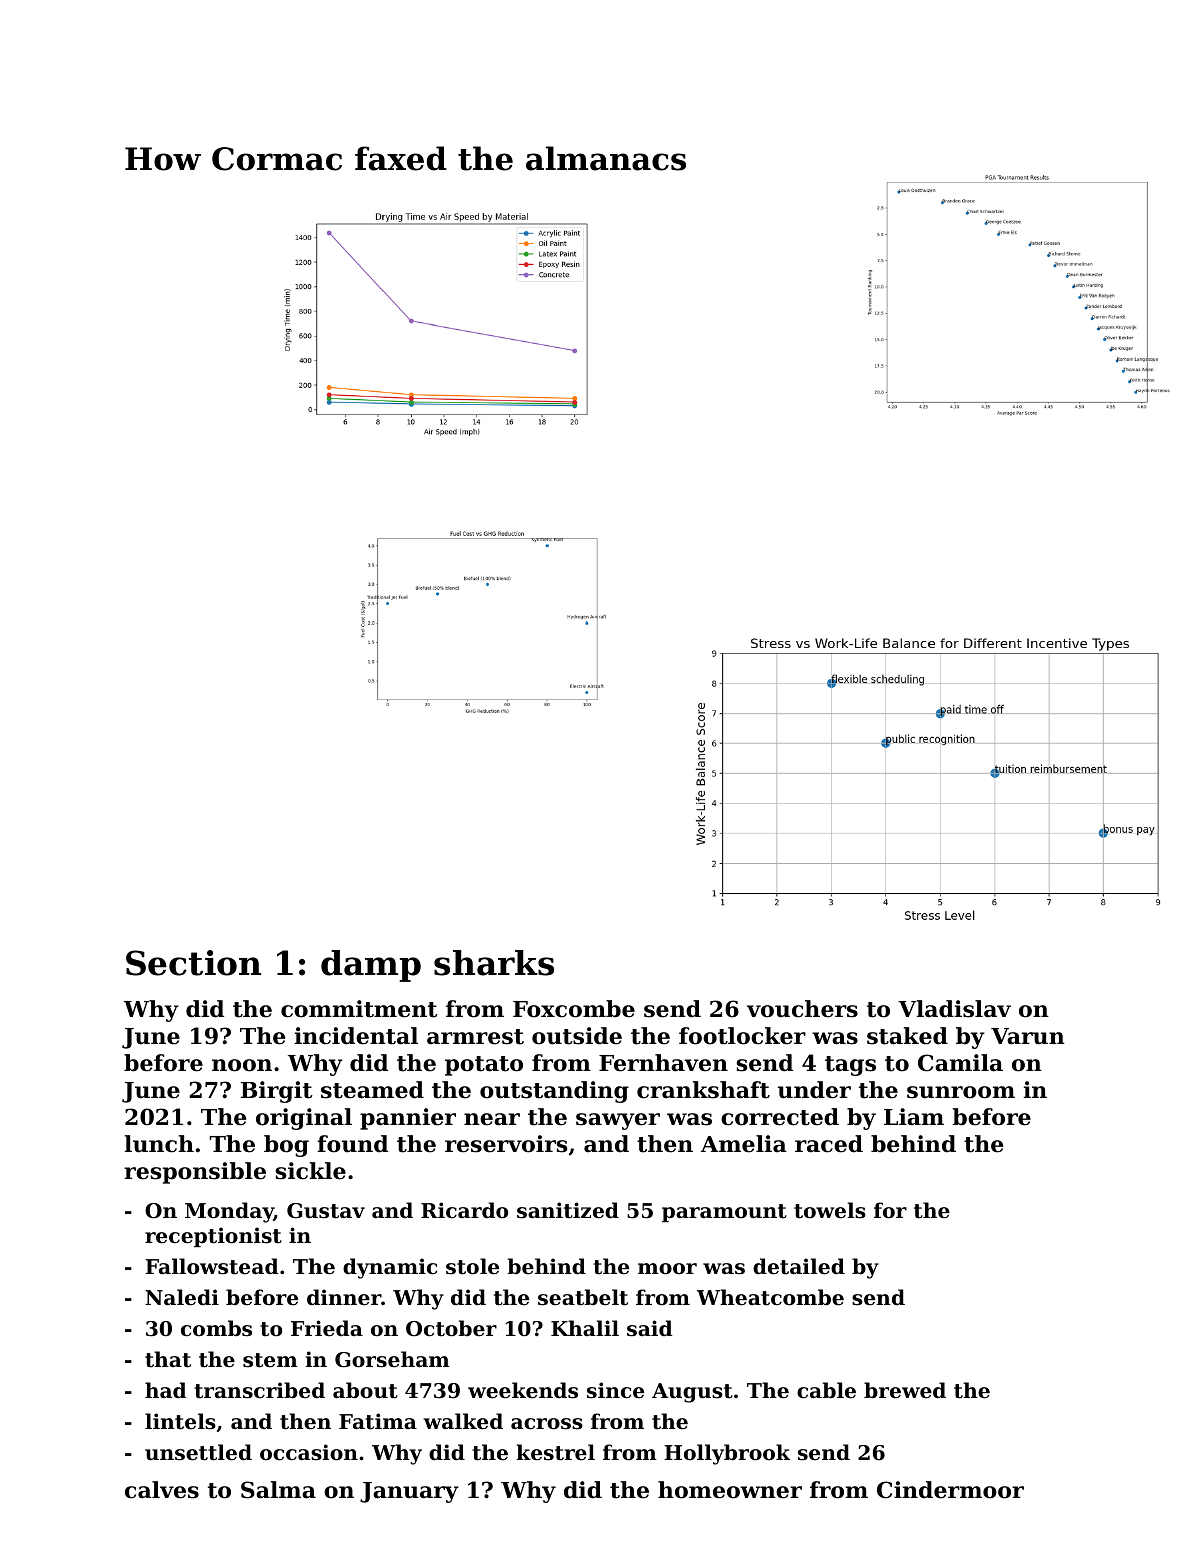  I want to click on calves, so click(162, 1490).
